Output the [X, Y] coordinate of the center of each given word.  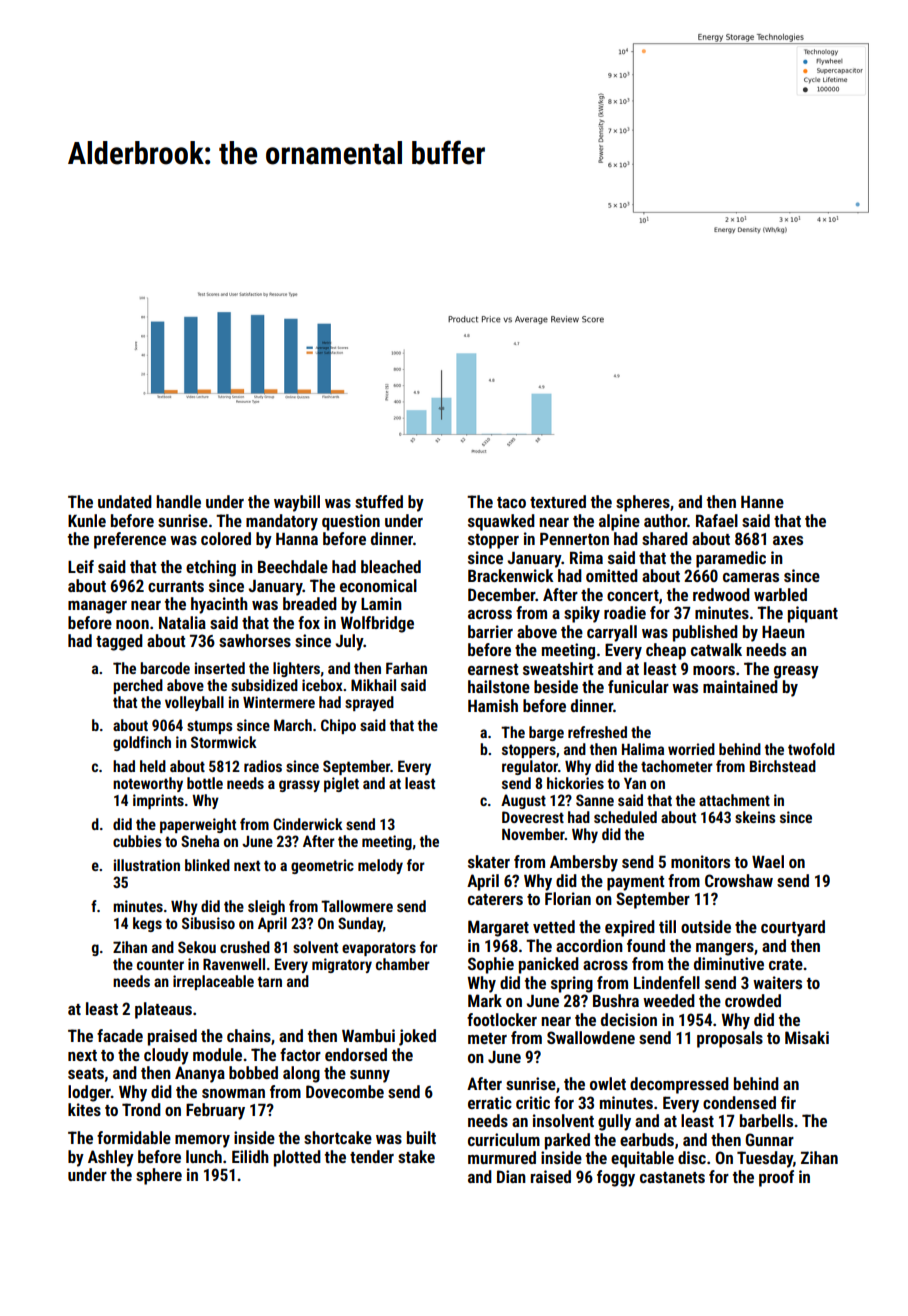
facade [120, 1035]
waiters [777, 982]
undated [125, 501]
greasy [796, 672]
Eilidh [250, 1156]
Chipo [338, 726]
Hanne [762, 502]
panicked [549, 965]
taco [511, 502]
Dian [511, 1176]
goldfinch [142, 743]
